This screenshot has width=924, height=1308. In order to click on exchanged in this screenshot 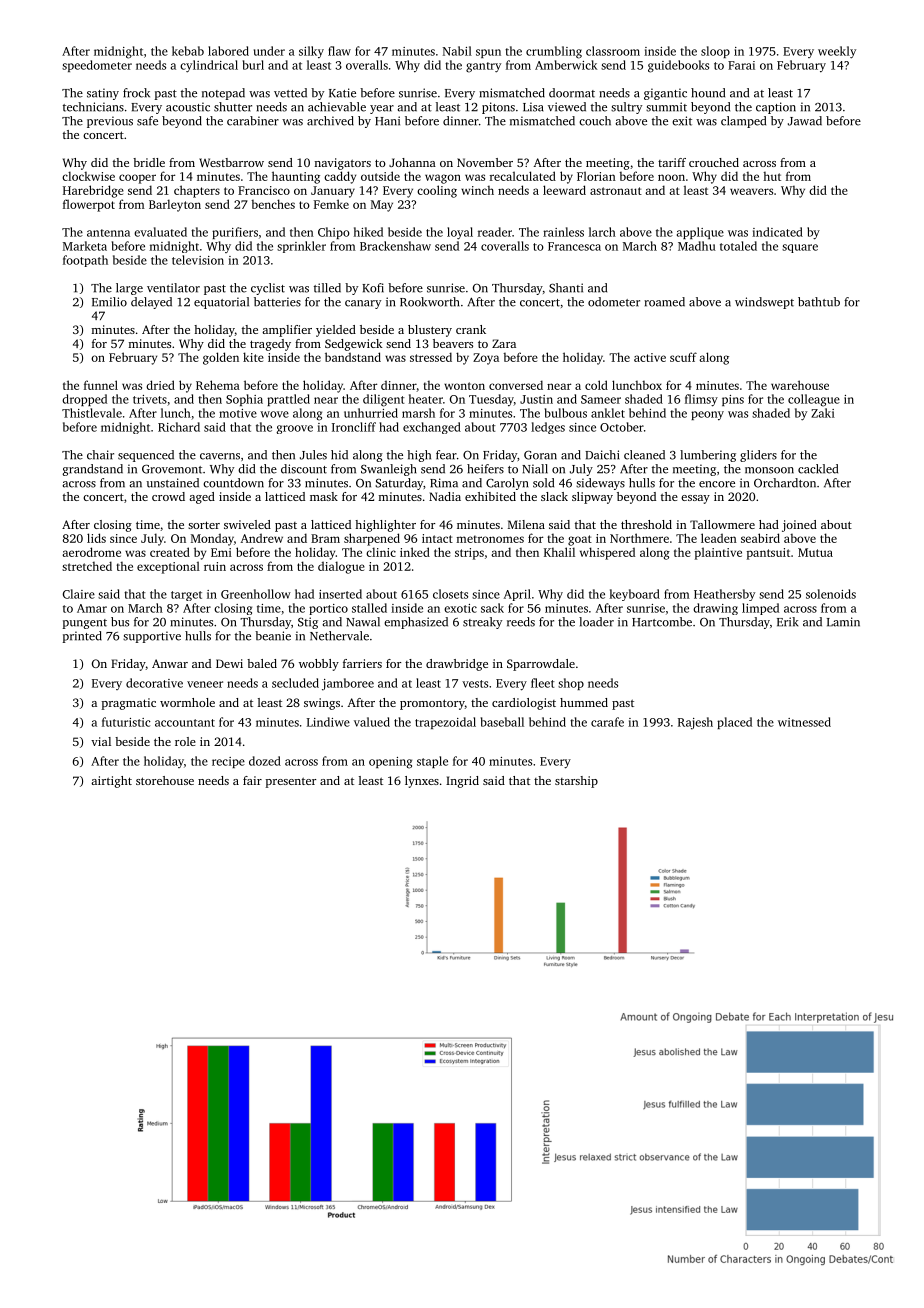, I will do `click(432, 428)`.
